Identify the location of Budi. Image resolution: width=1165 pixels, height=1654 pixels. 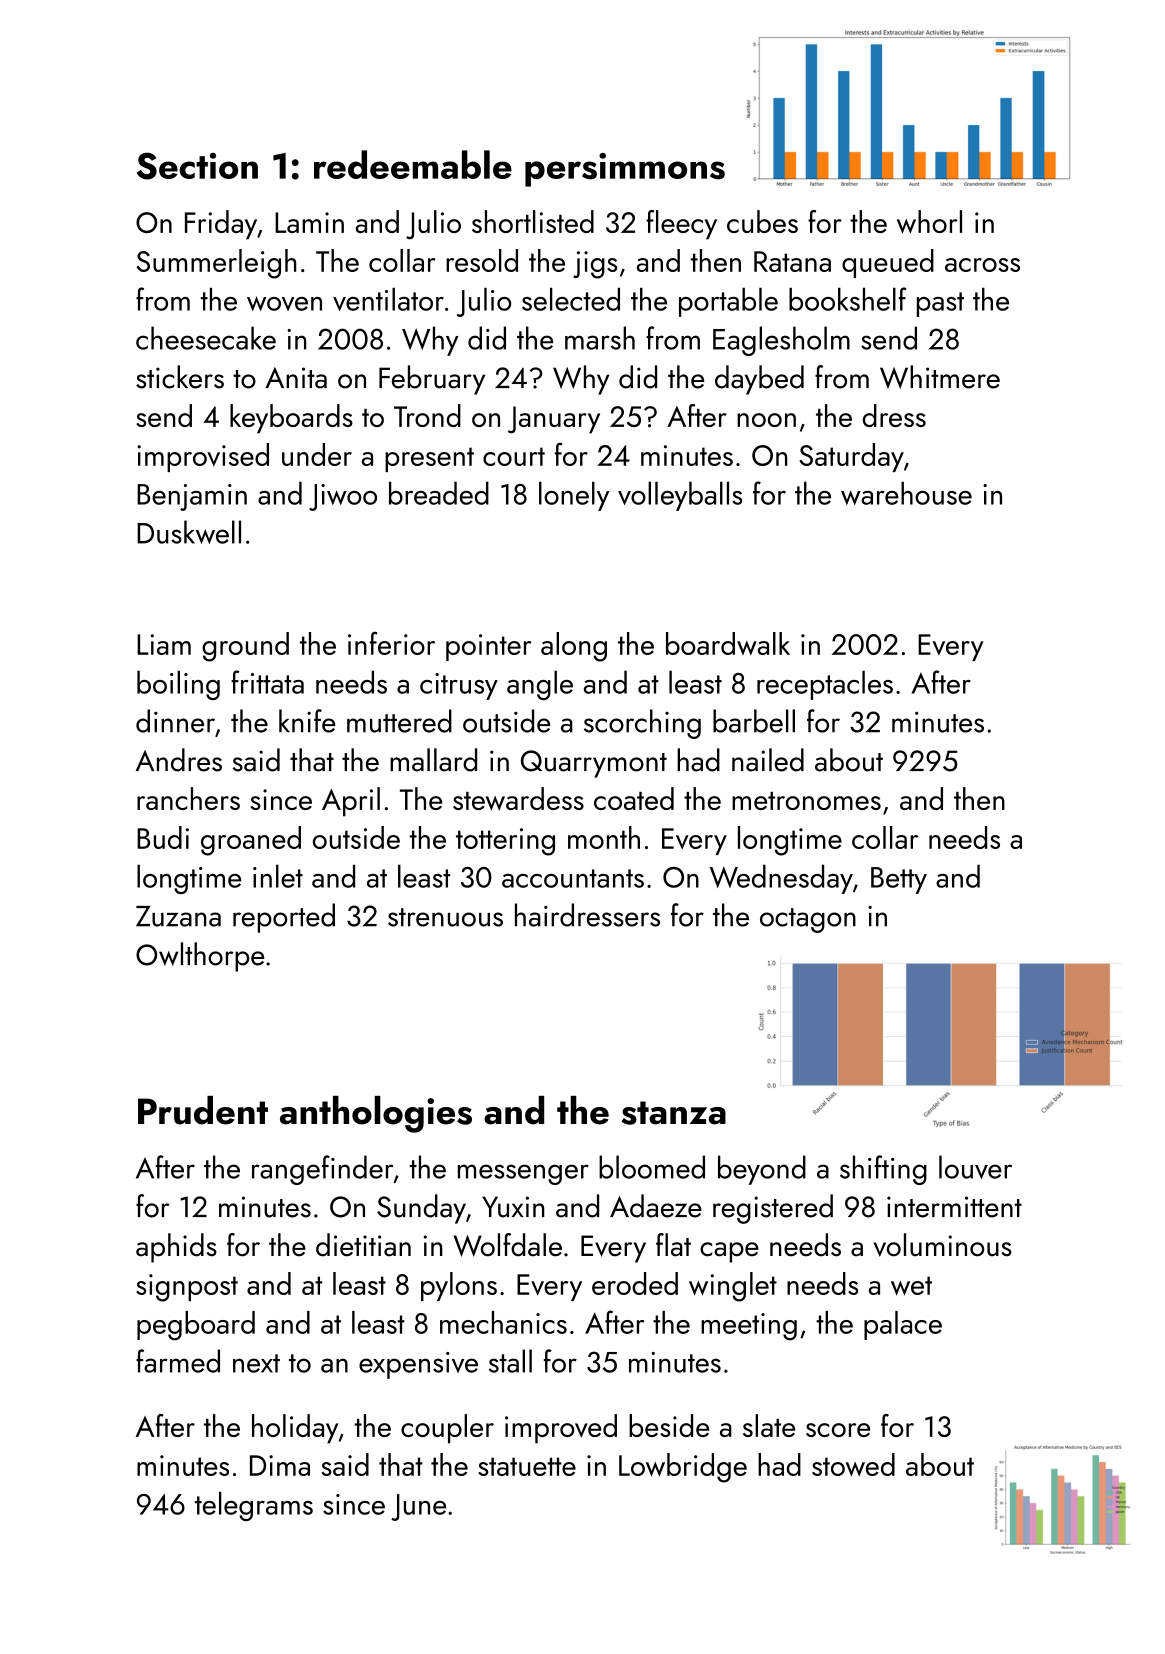
(163, 837).
